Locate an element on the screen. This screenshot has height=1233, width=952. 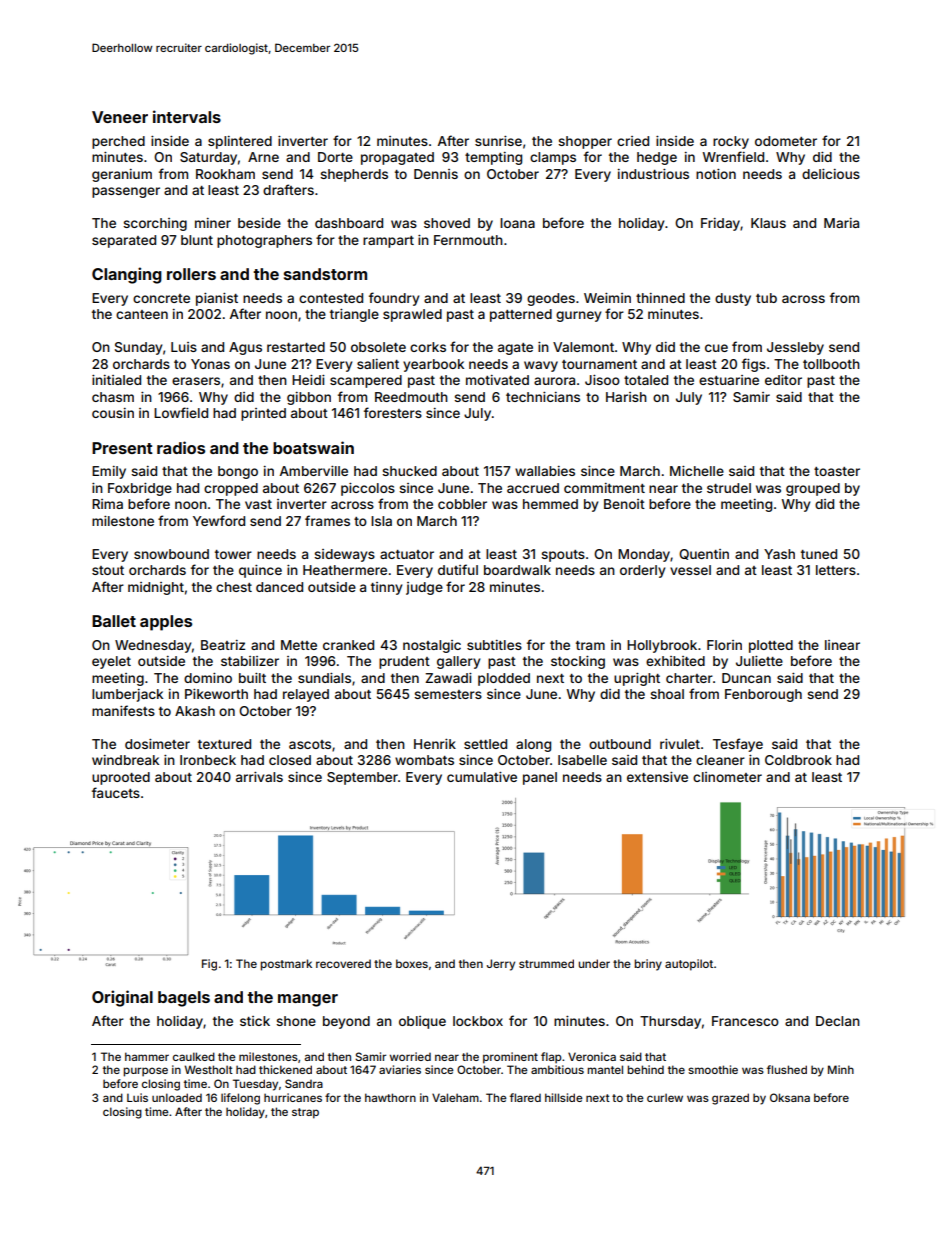
boatswain is located at coordinates (313, 447).
